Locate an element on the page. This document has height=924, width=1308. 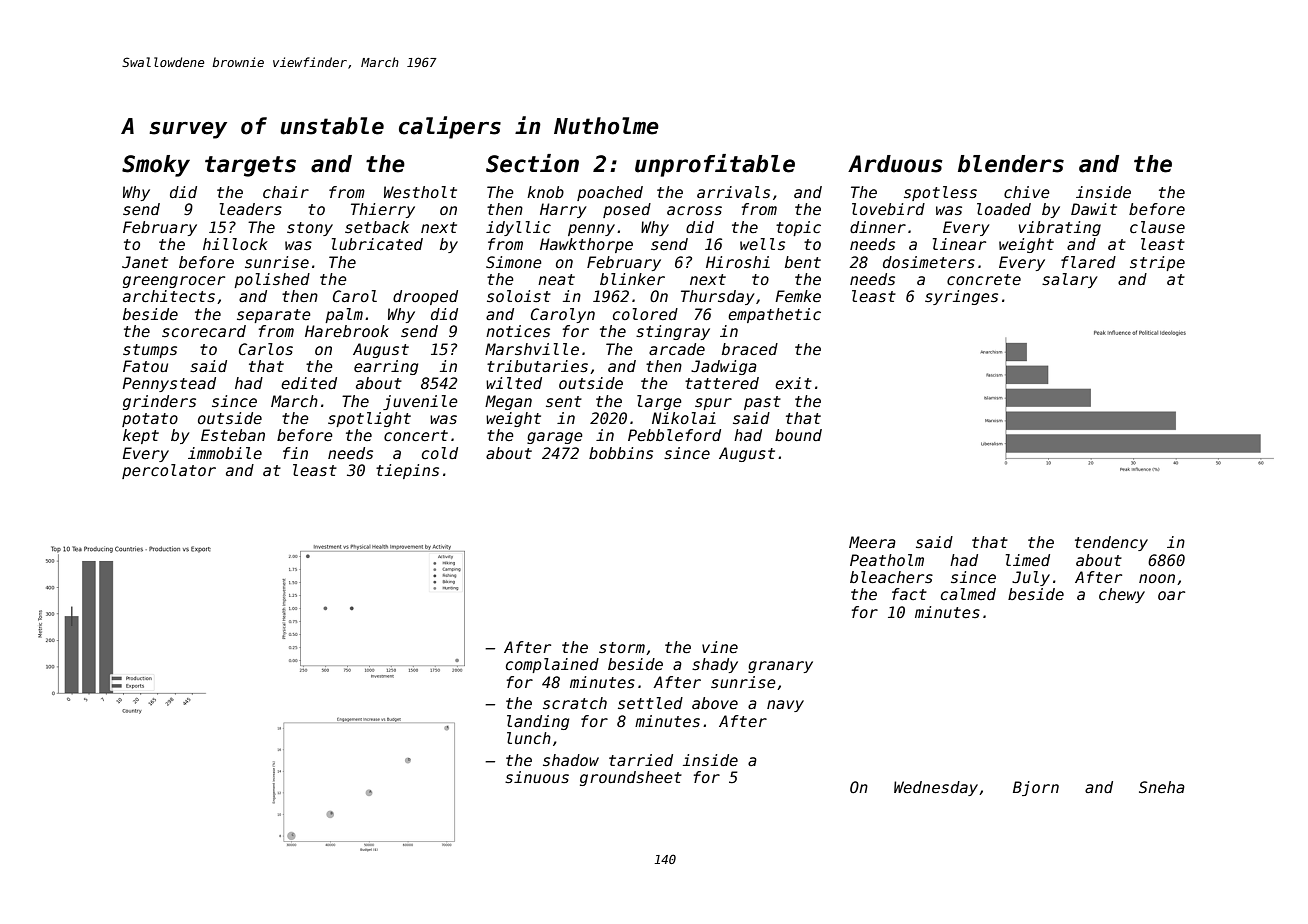
sinuous is located at coordinates (537, 777).
